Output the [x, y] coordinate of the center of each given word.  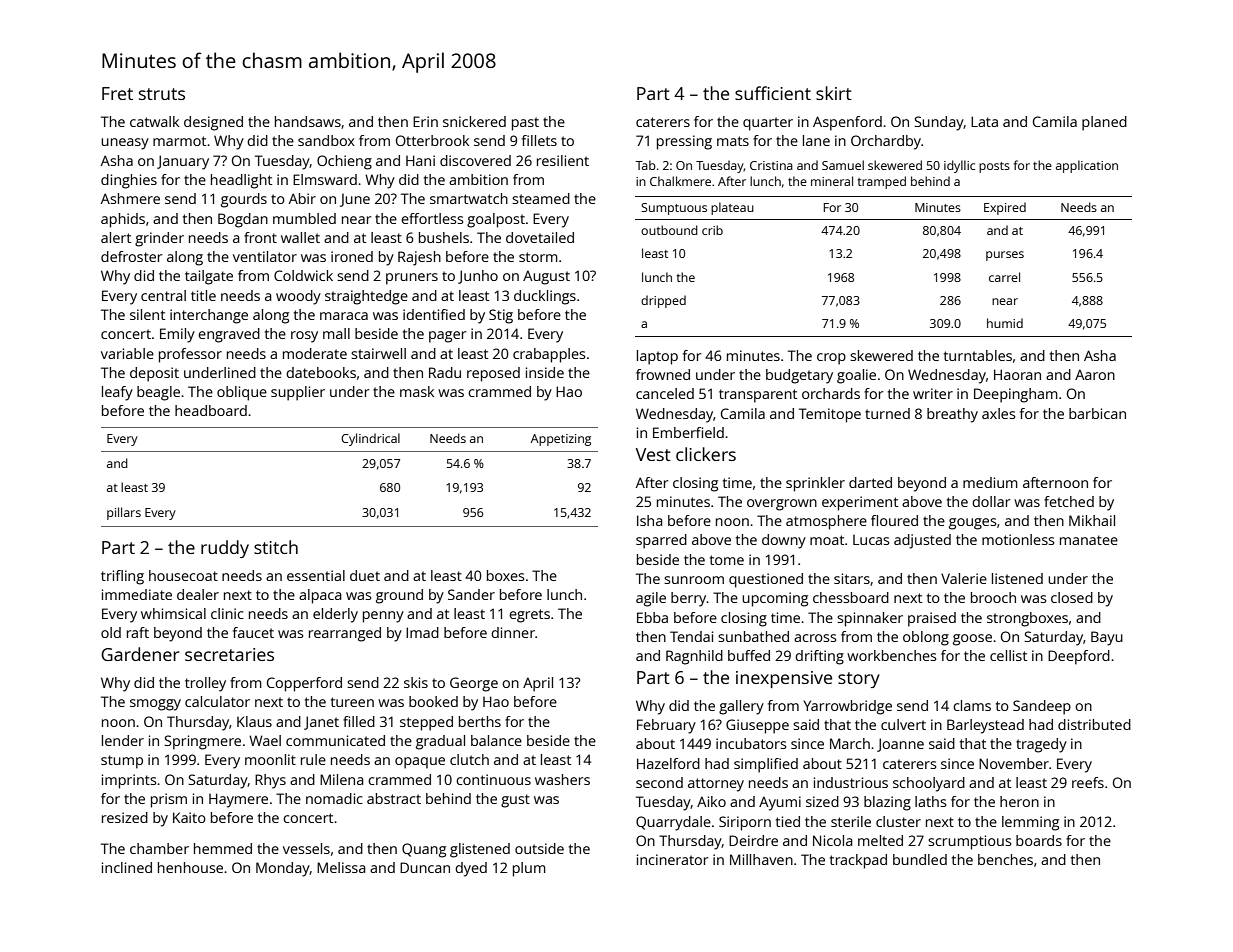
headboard [211, 410]
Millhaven [761, 859]
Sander [471, 594]
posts [994, 167]
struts [162, 94]
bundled [920, 859]
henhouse [190, 867]
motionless [1018, 539]
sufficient [773, 93]
